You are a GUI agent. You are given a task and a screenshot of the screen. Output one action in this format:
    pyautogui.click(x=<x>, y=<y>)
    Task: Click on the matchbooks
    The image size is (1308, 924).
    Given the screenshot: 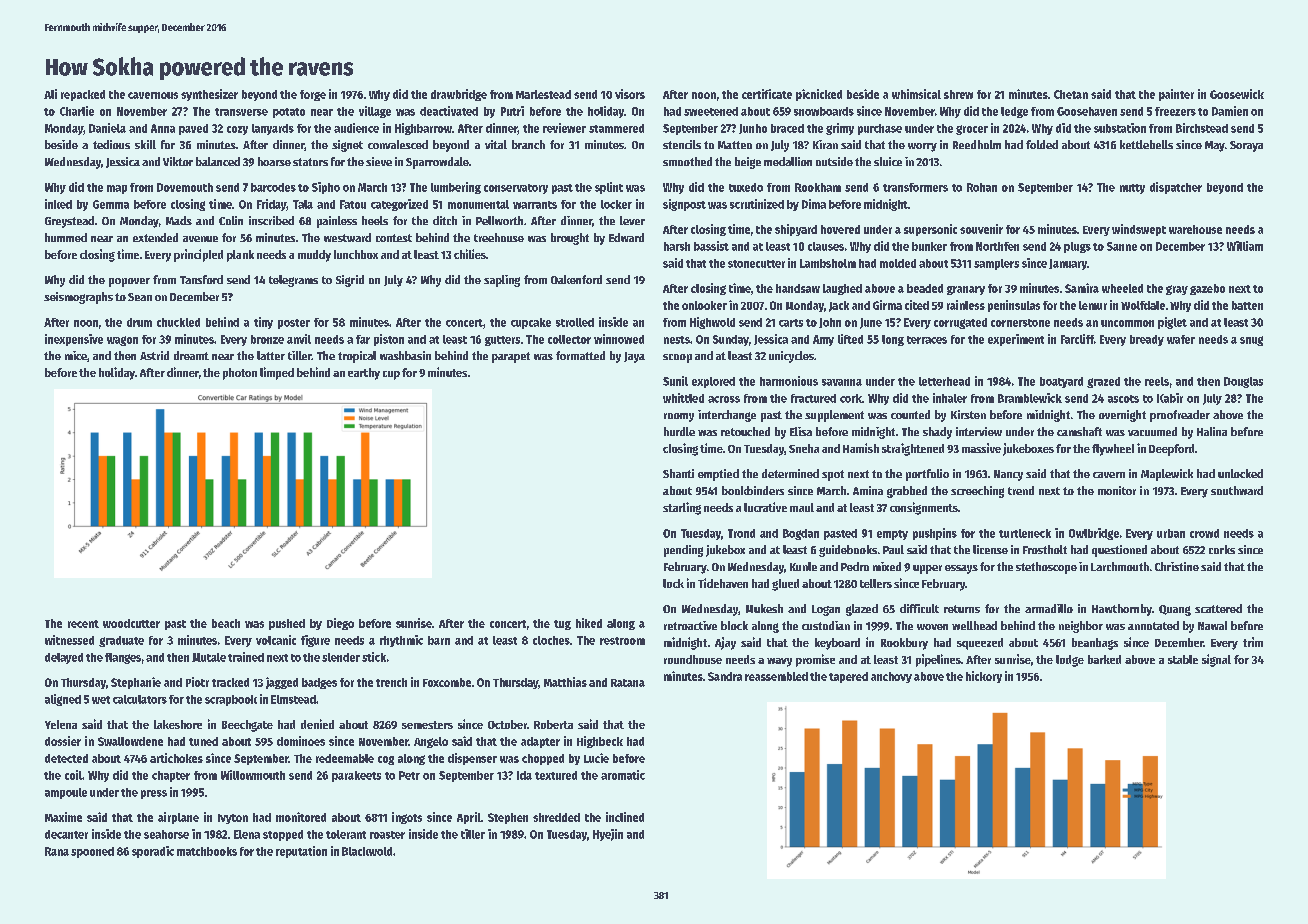 What is the action you would take?
    pyautogui.click(x=207, y=851)
